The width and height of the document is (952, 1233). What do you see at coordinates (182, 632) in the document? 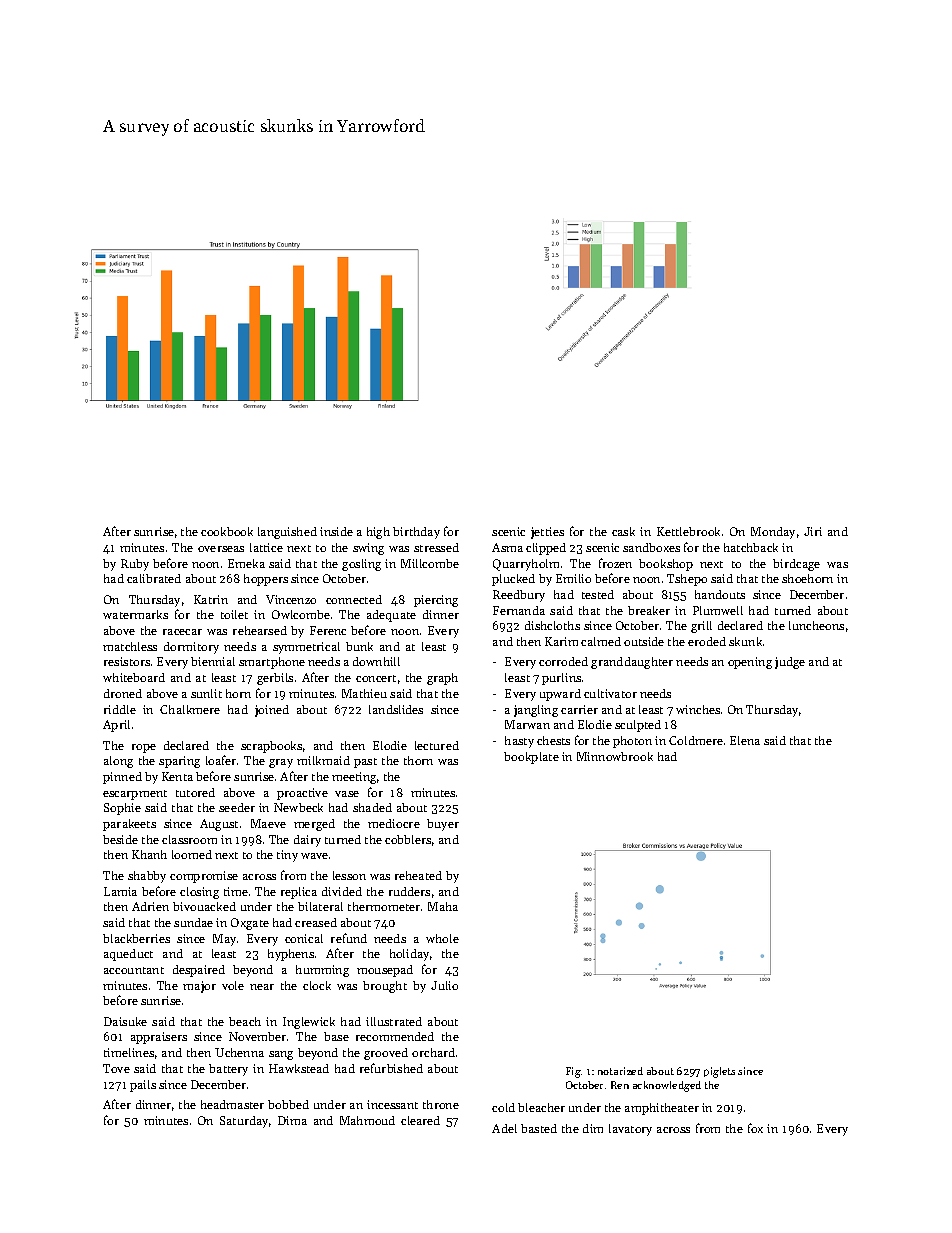
I see `racecar` at bounding box center [182, 632].
